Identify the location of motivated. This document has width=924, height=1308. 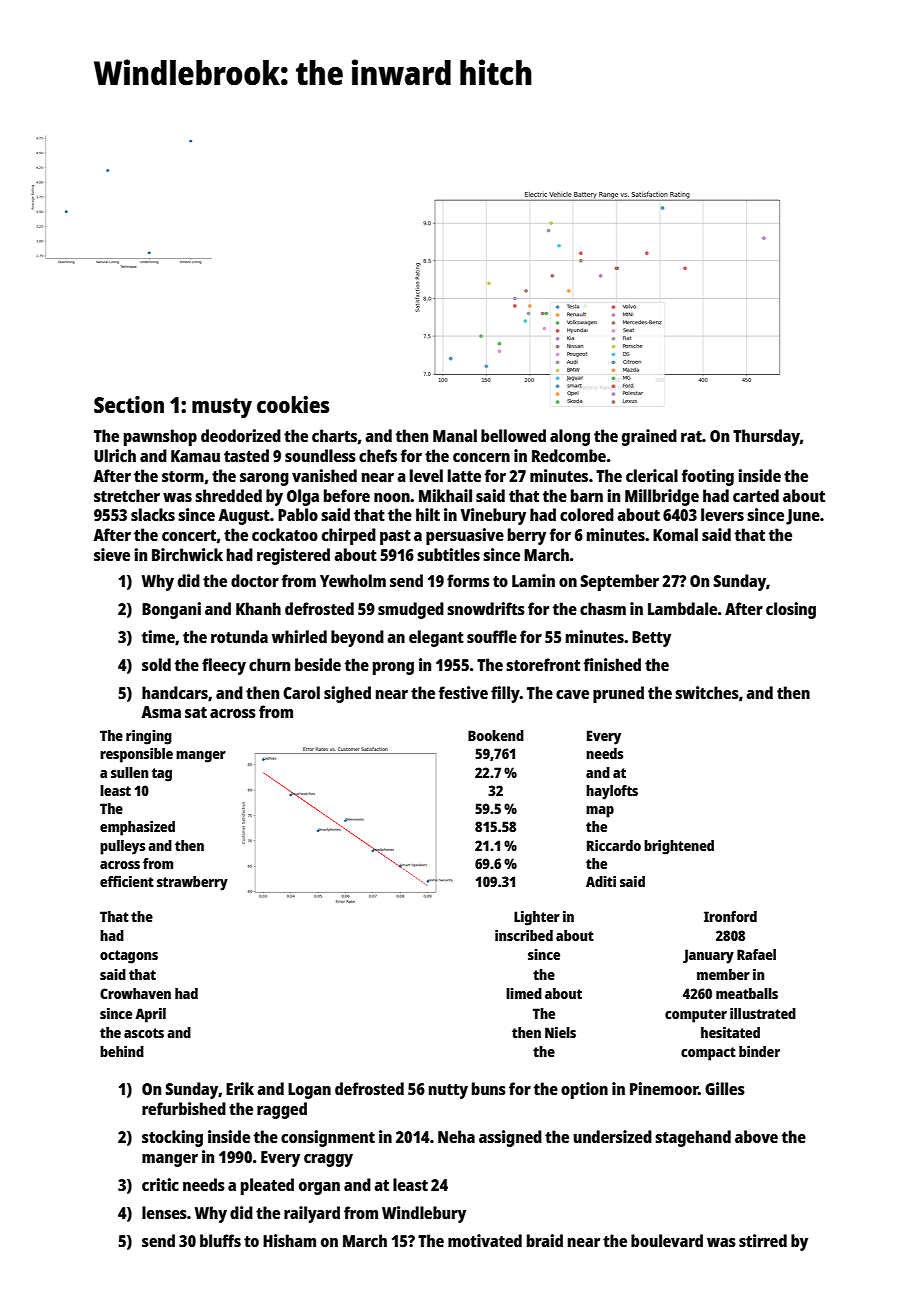
(485, 1240).
